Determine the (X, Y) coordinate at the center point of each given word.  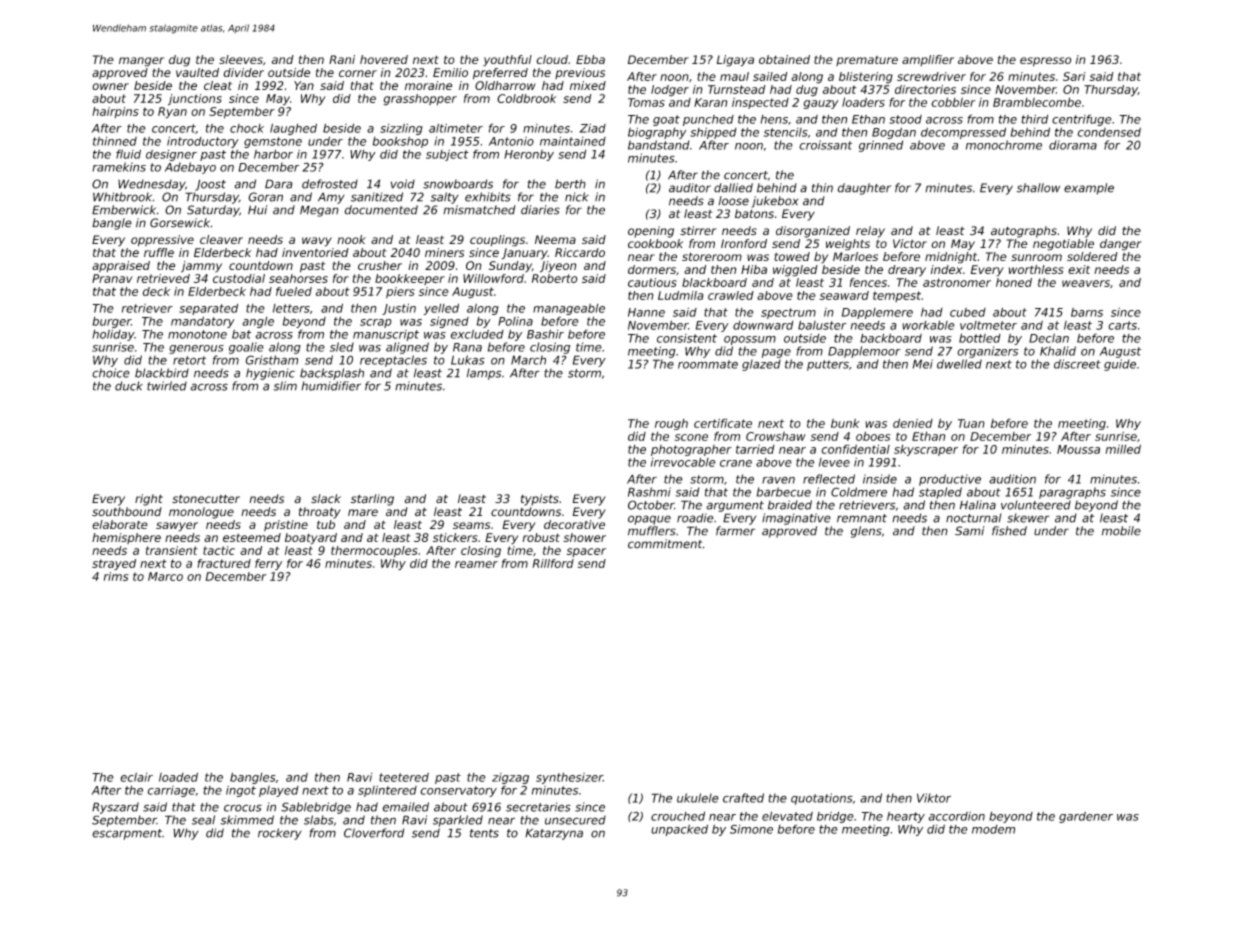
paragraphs (1072, 493)
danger (1121, 245)
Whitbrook (122, 197)
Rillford (553, 563)
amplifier (928, 60)
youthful (507, 61)
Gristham (272, 360)
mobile (1121, 531)
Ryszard (115, 808)
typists (540, 500)
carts (1122, 325)
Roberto (555, 278)
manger (141, 62)
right (149, 500)
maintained (573, 141)
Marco (165, 576)
